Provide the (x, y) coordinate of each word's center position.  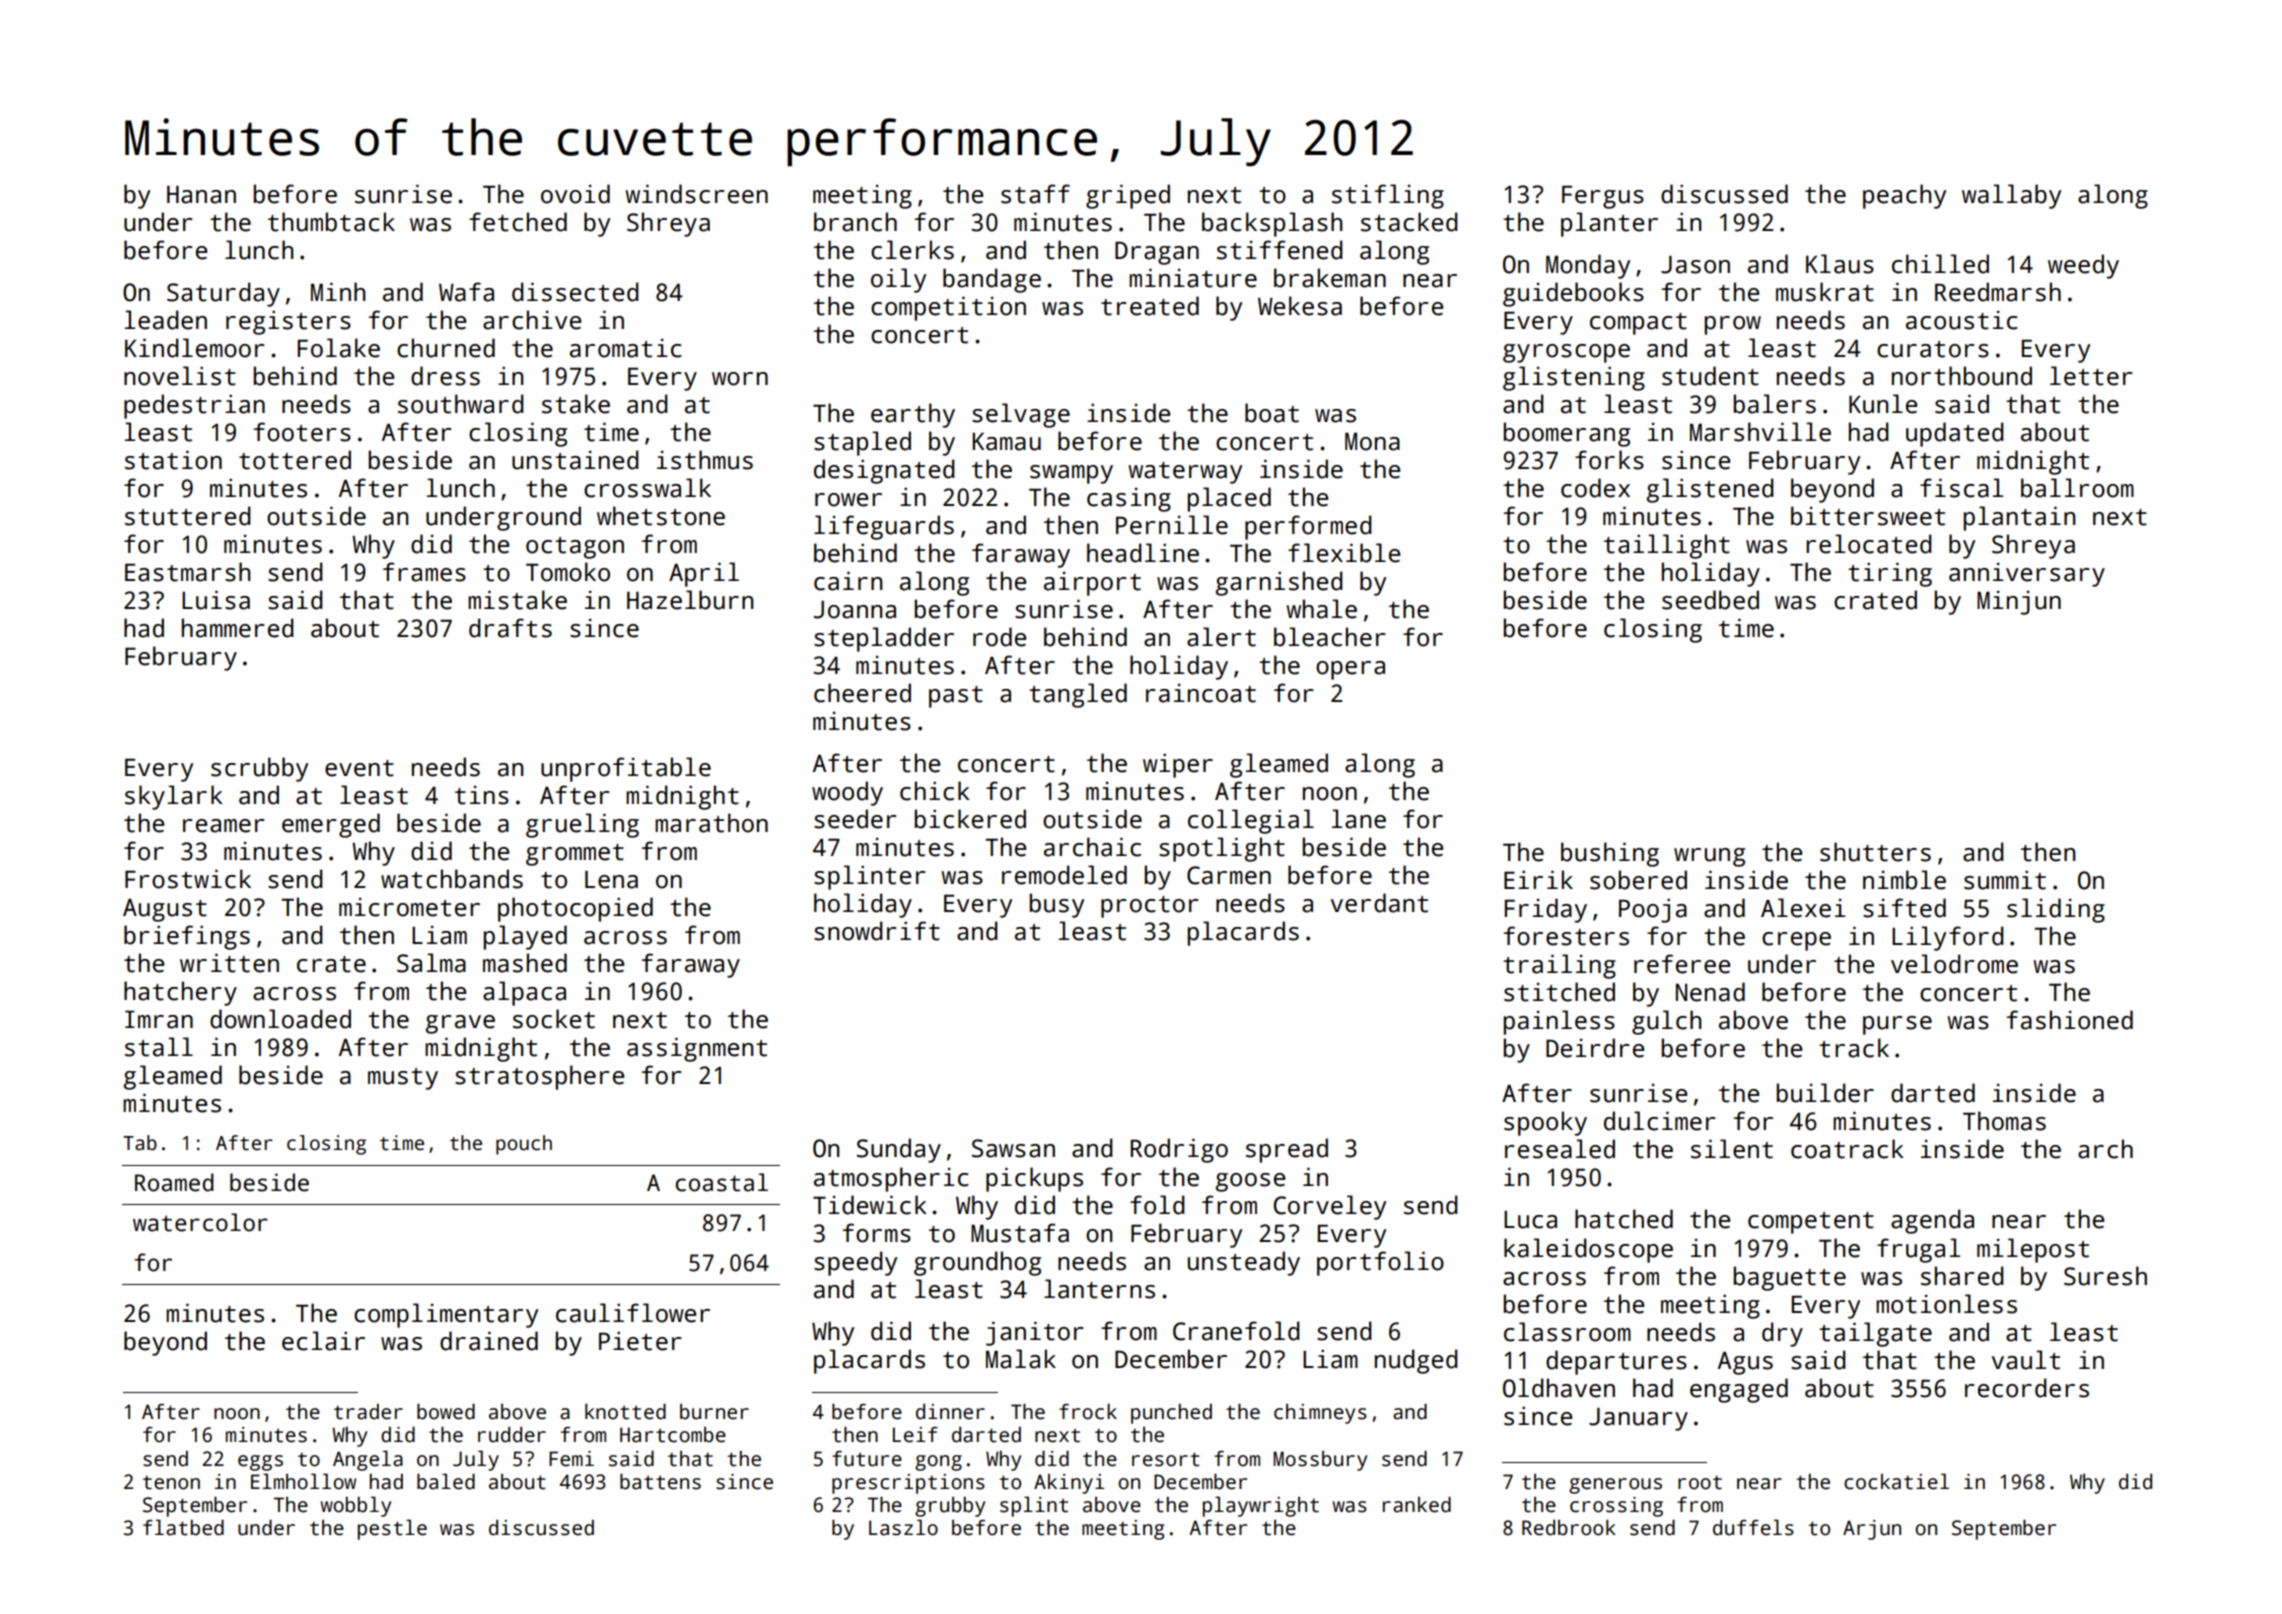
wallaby (2011, 196)
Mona (1372, 441)
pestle (392, 1529)
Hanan (201, 195)
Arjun (1872, 1530)
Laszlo (903, 1527)
